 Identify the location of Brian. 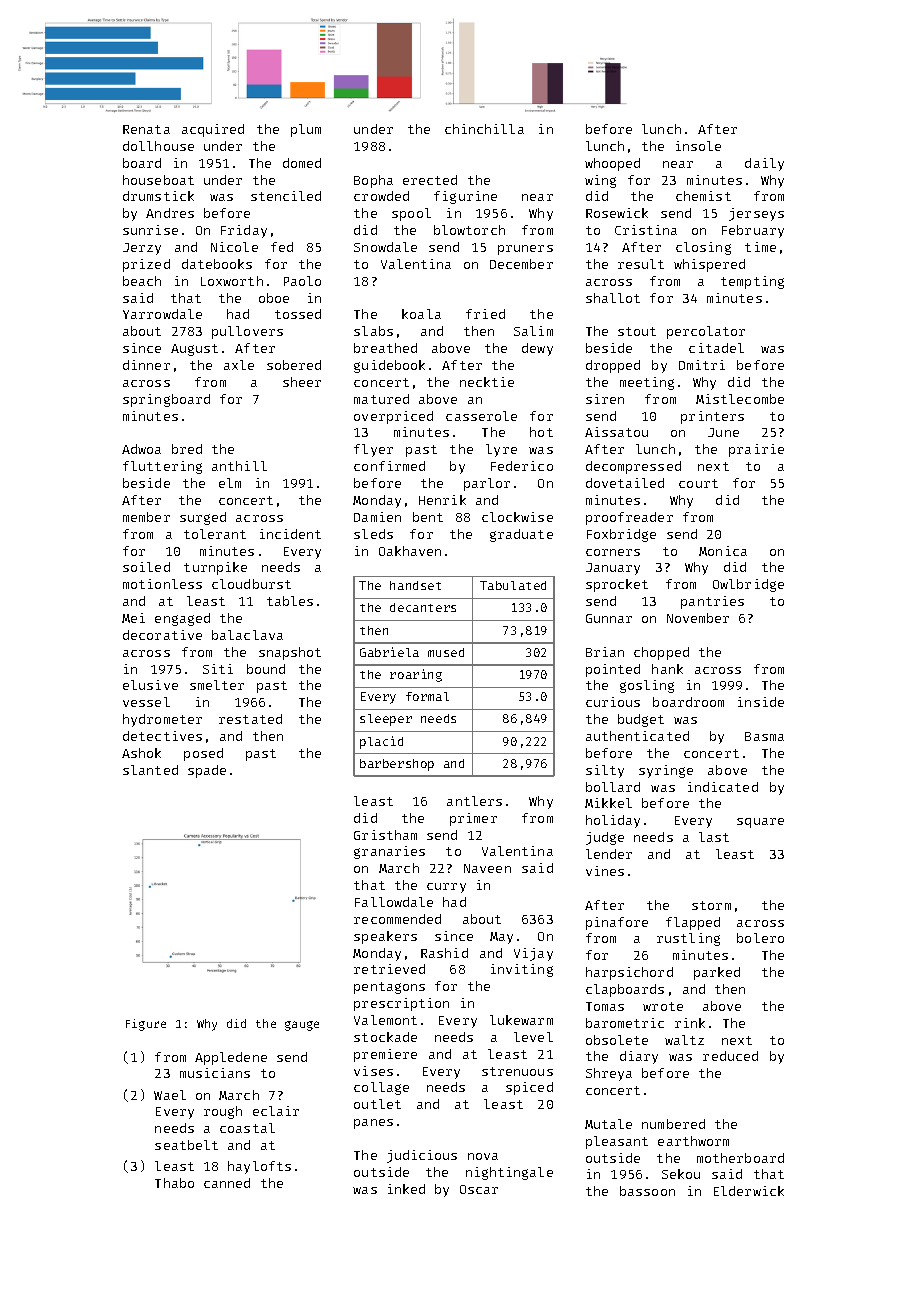
(605, 652).
